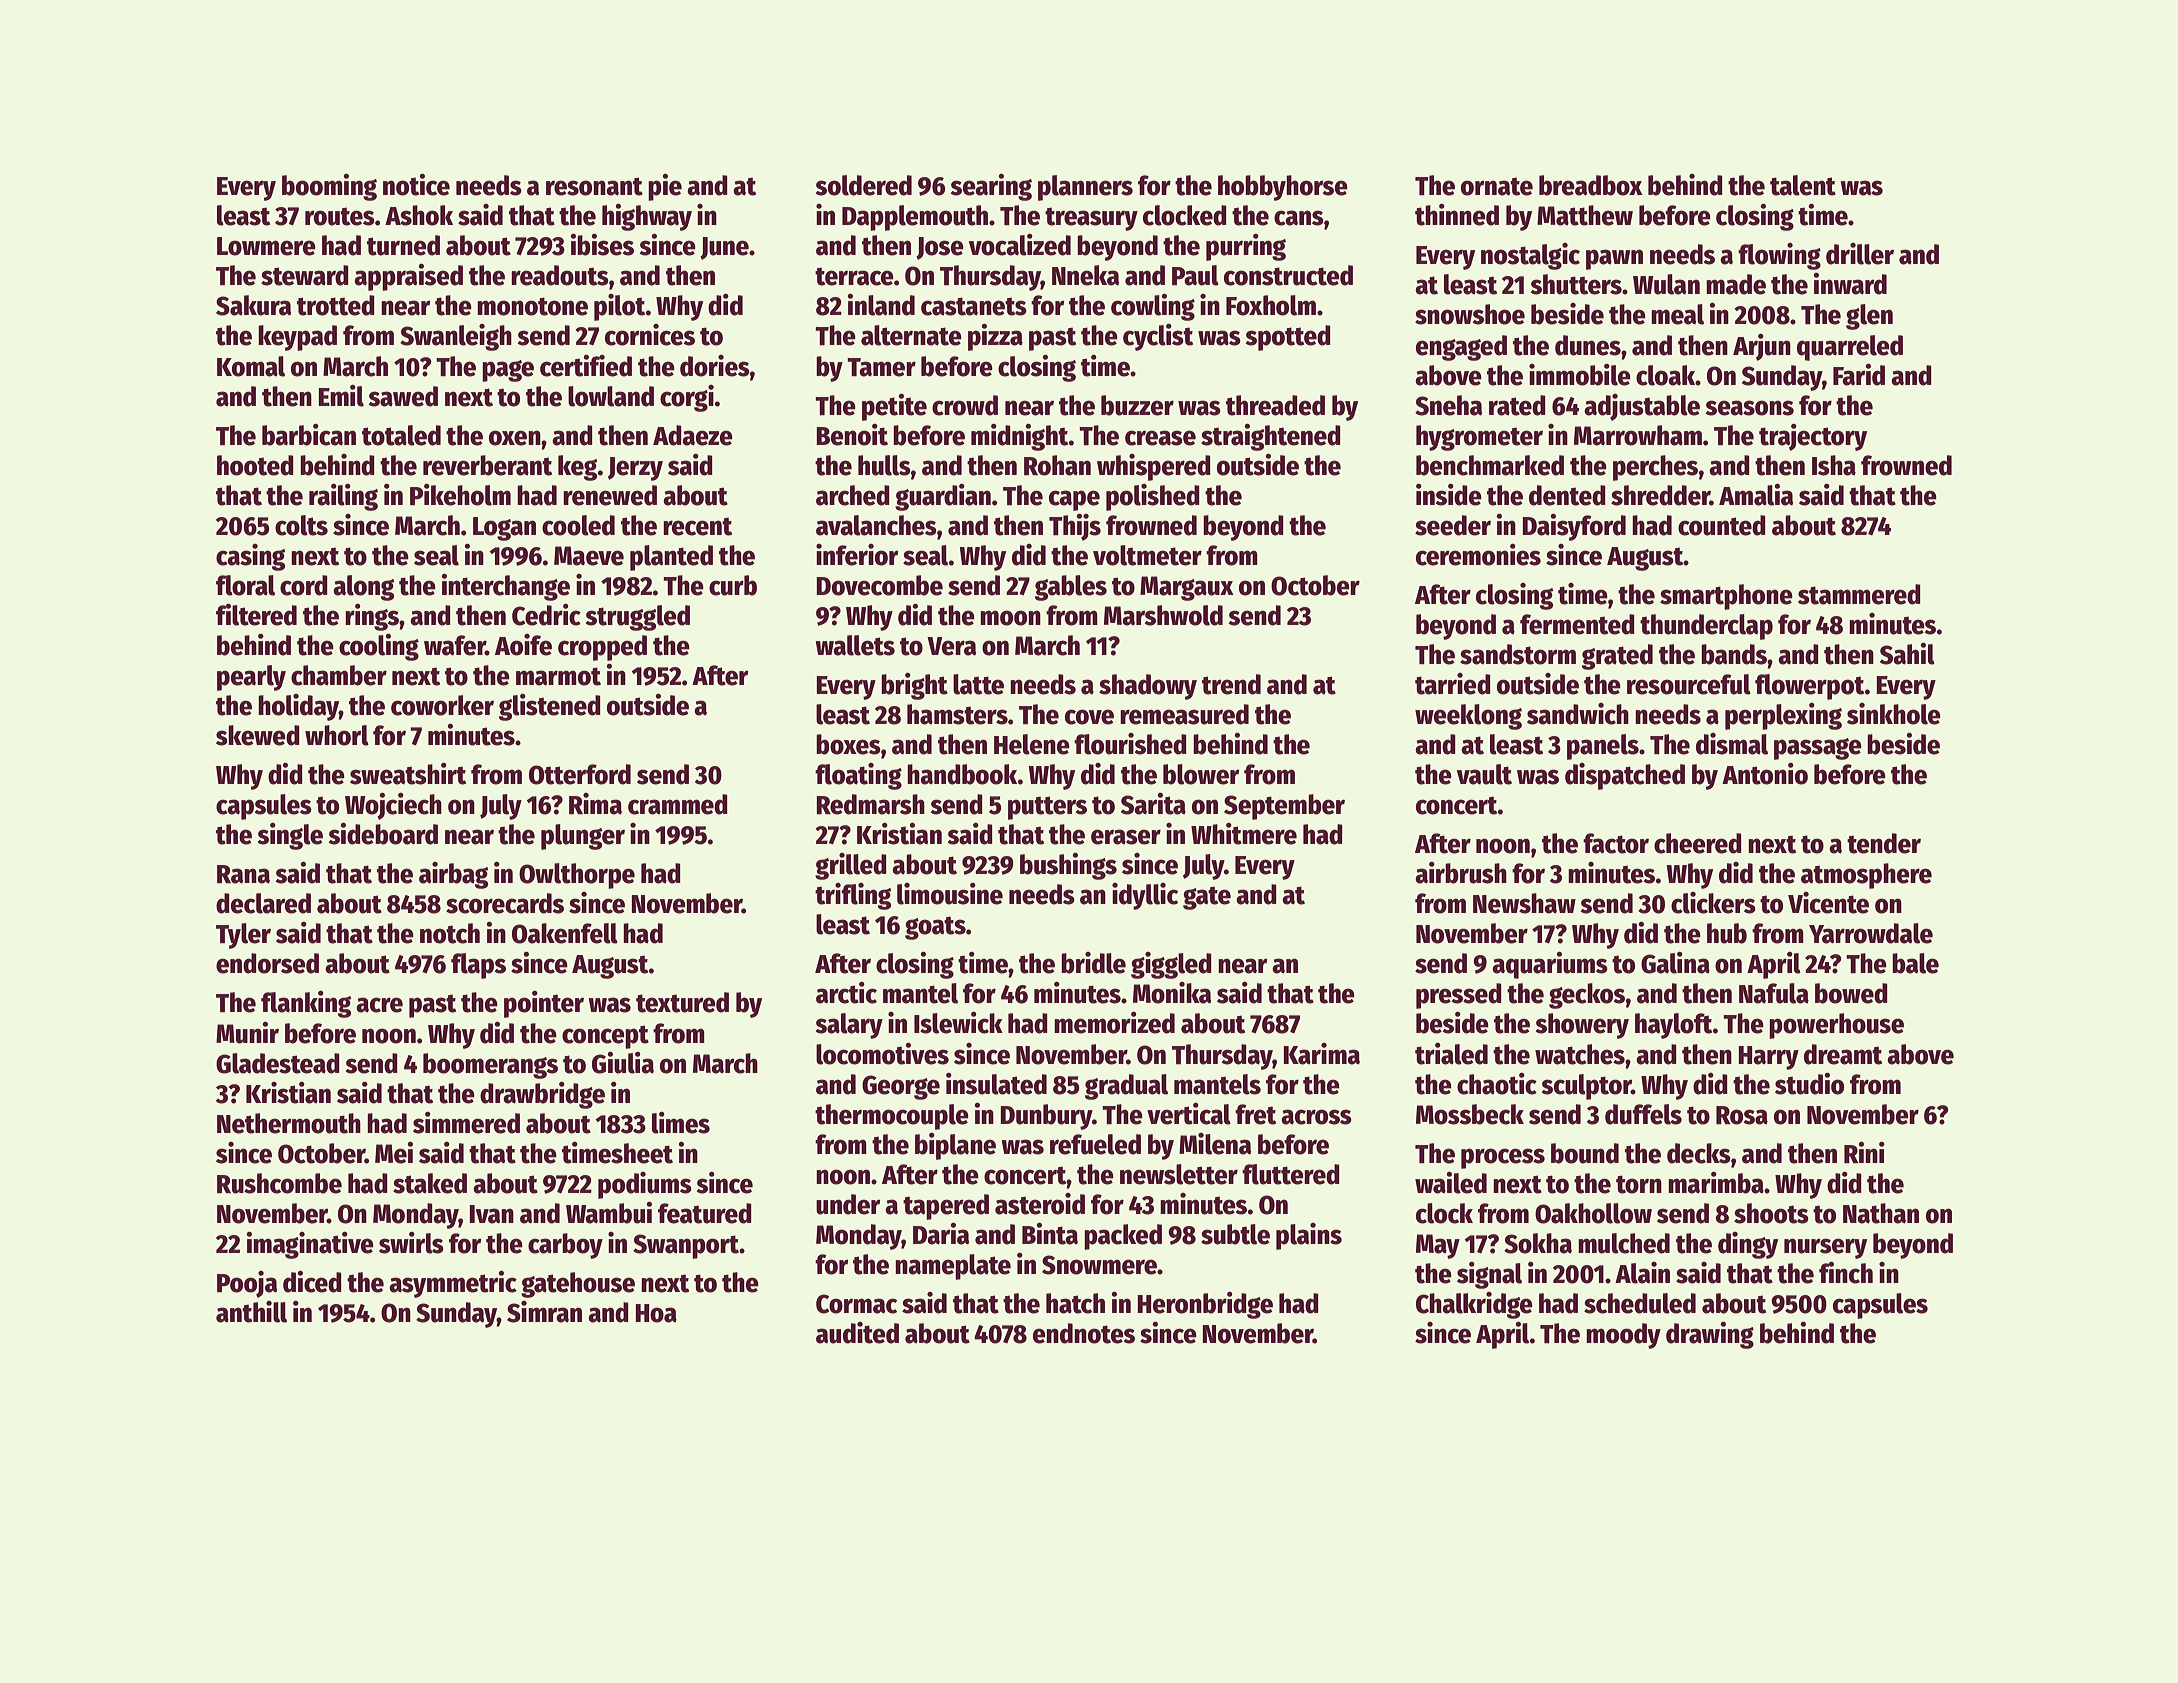 The width and height of the document is (2178, 1683). Describe the element at coordinates (1803, 185) in the document. I see `talent` at that location.
